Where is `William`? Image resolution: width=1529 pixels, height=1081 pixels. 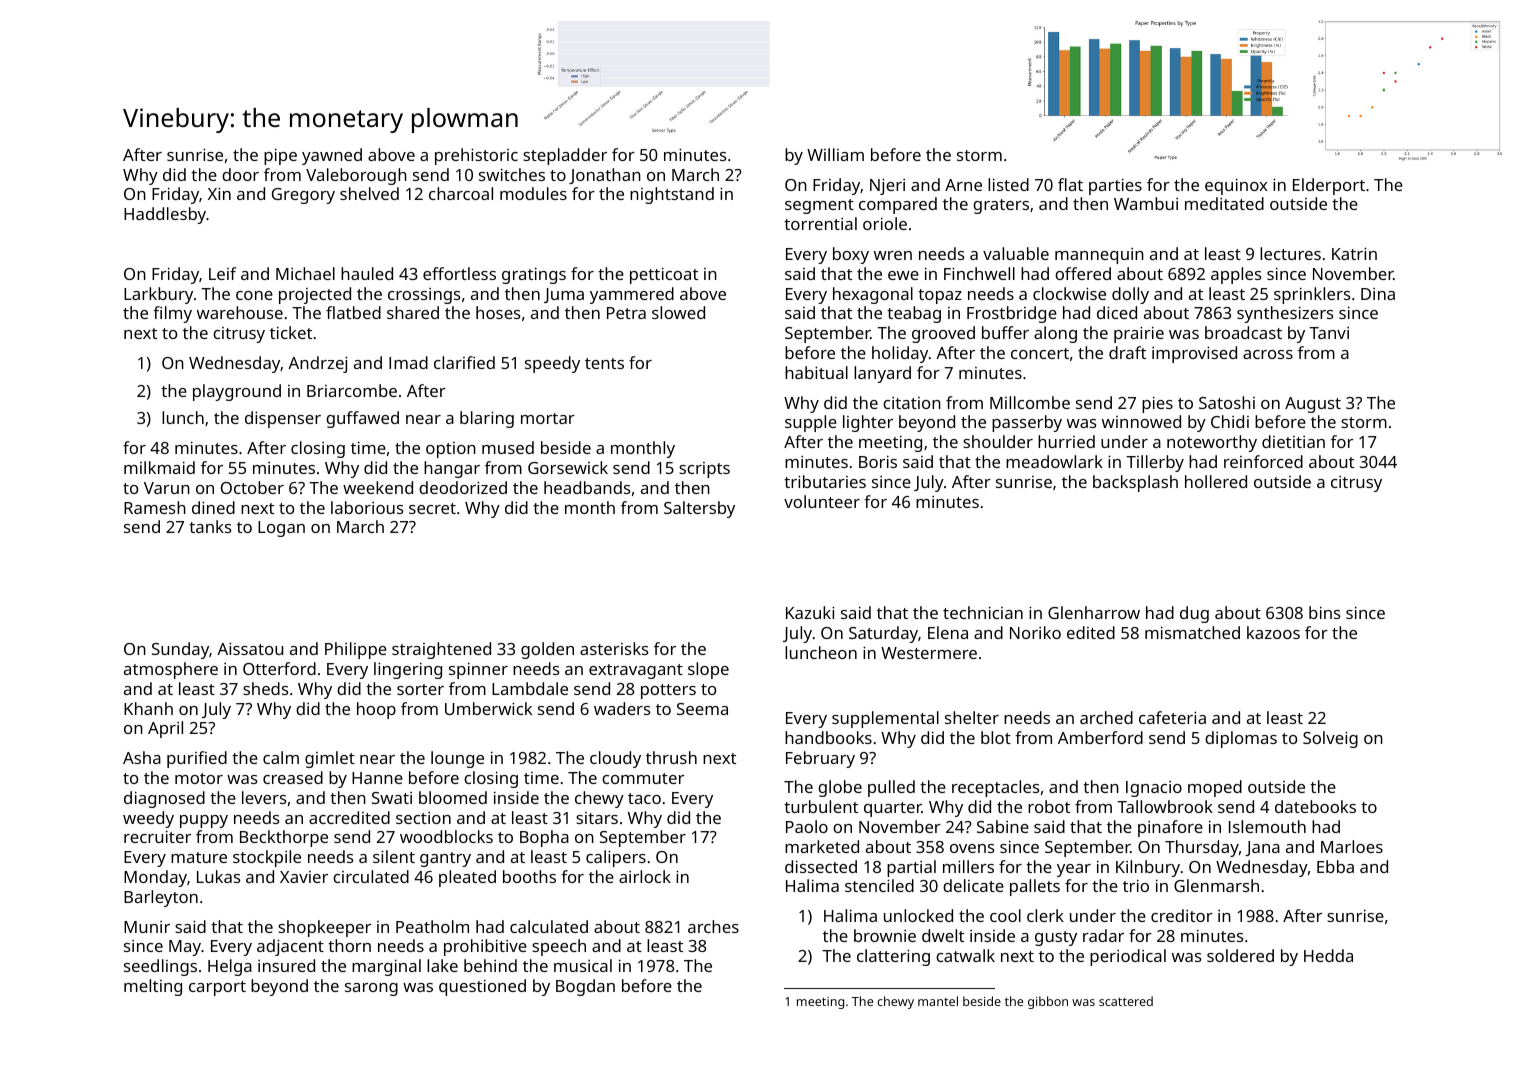
William is located at coordinates (835, 154).
